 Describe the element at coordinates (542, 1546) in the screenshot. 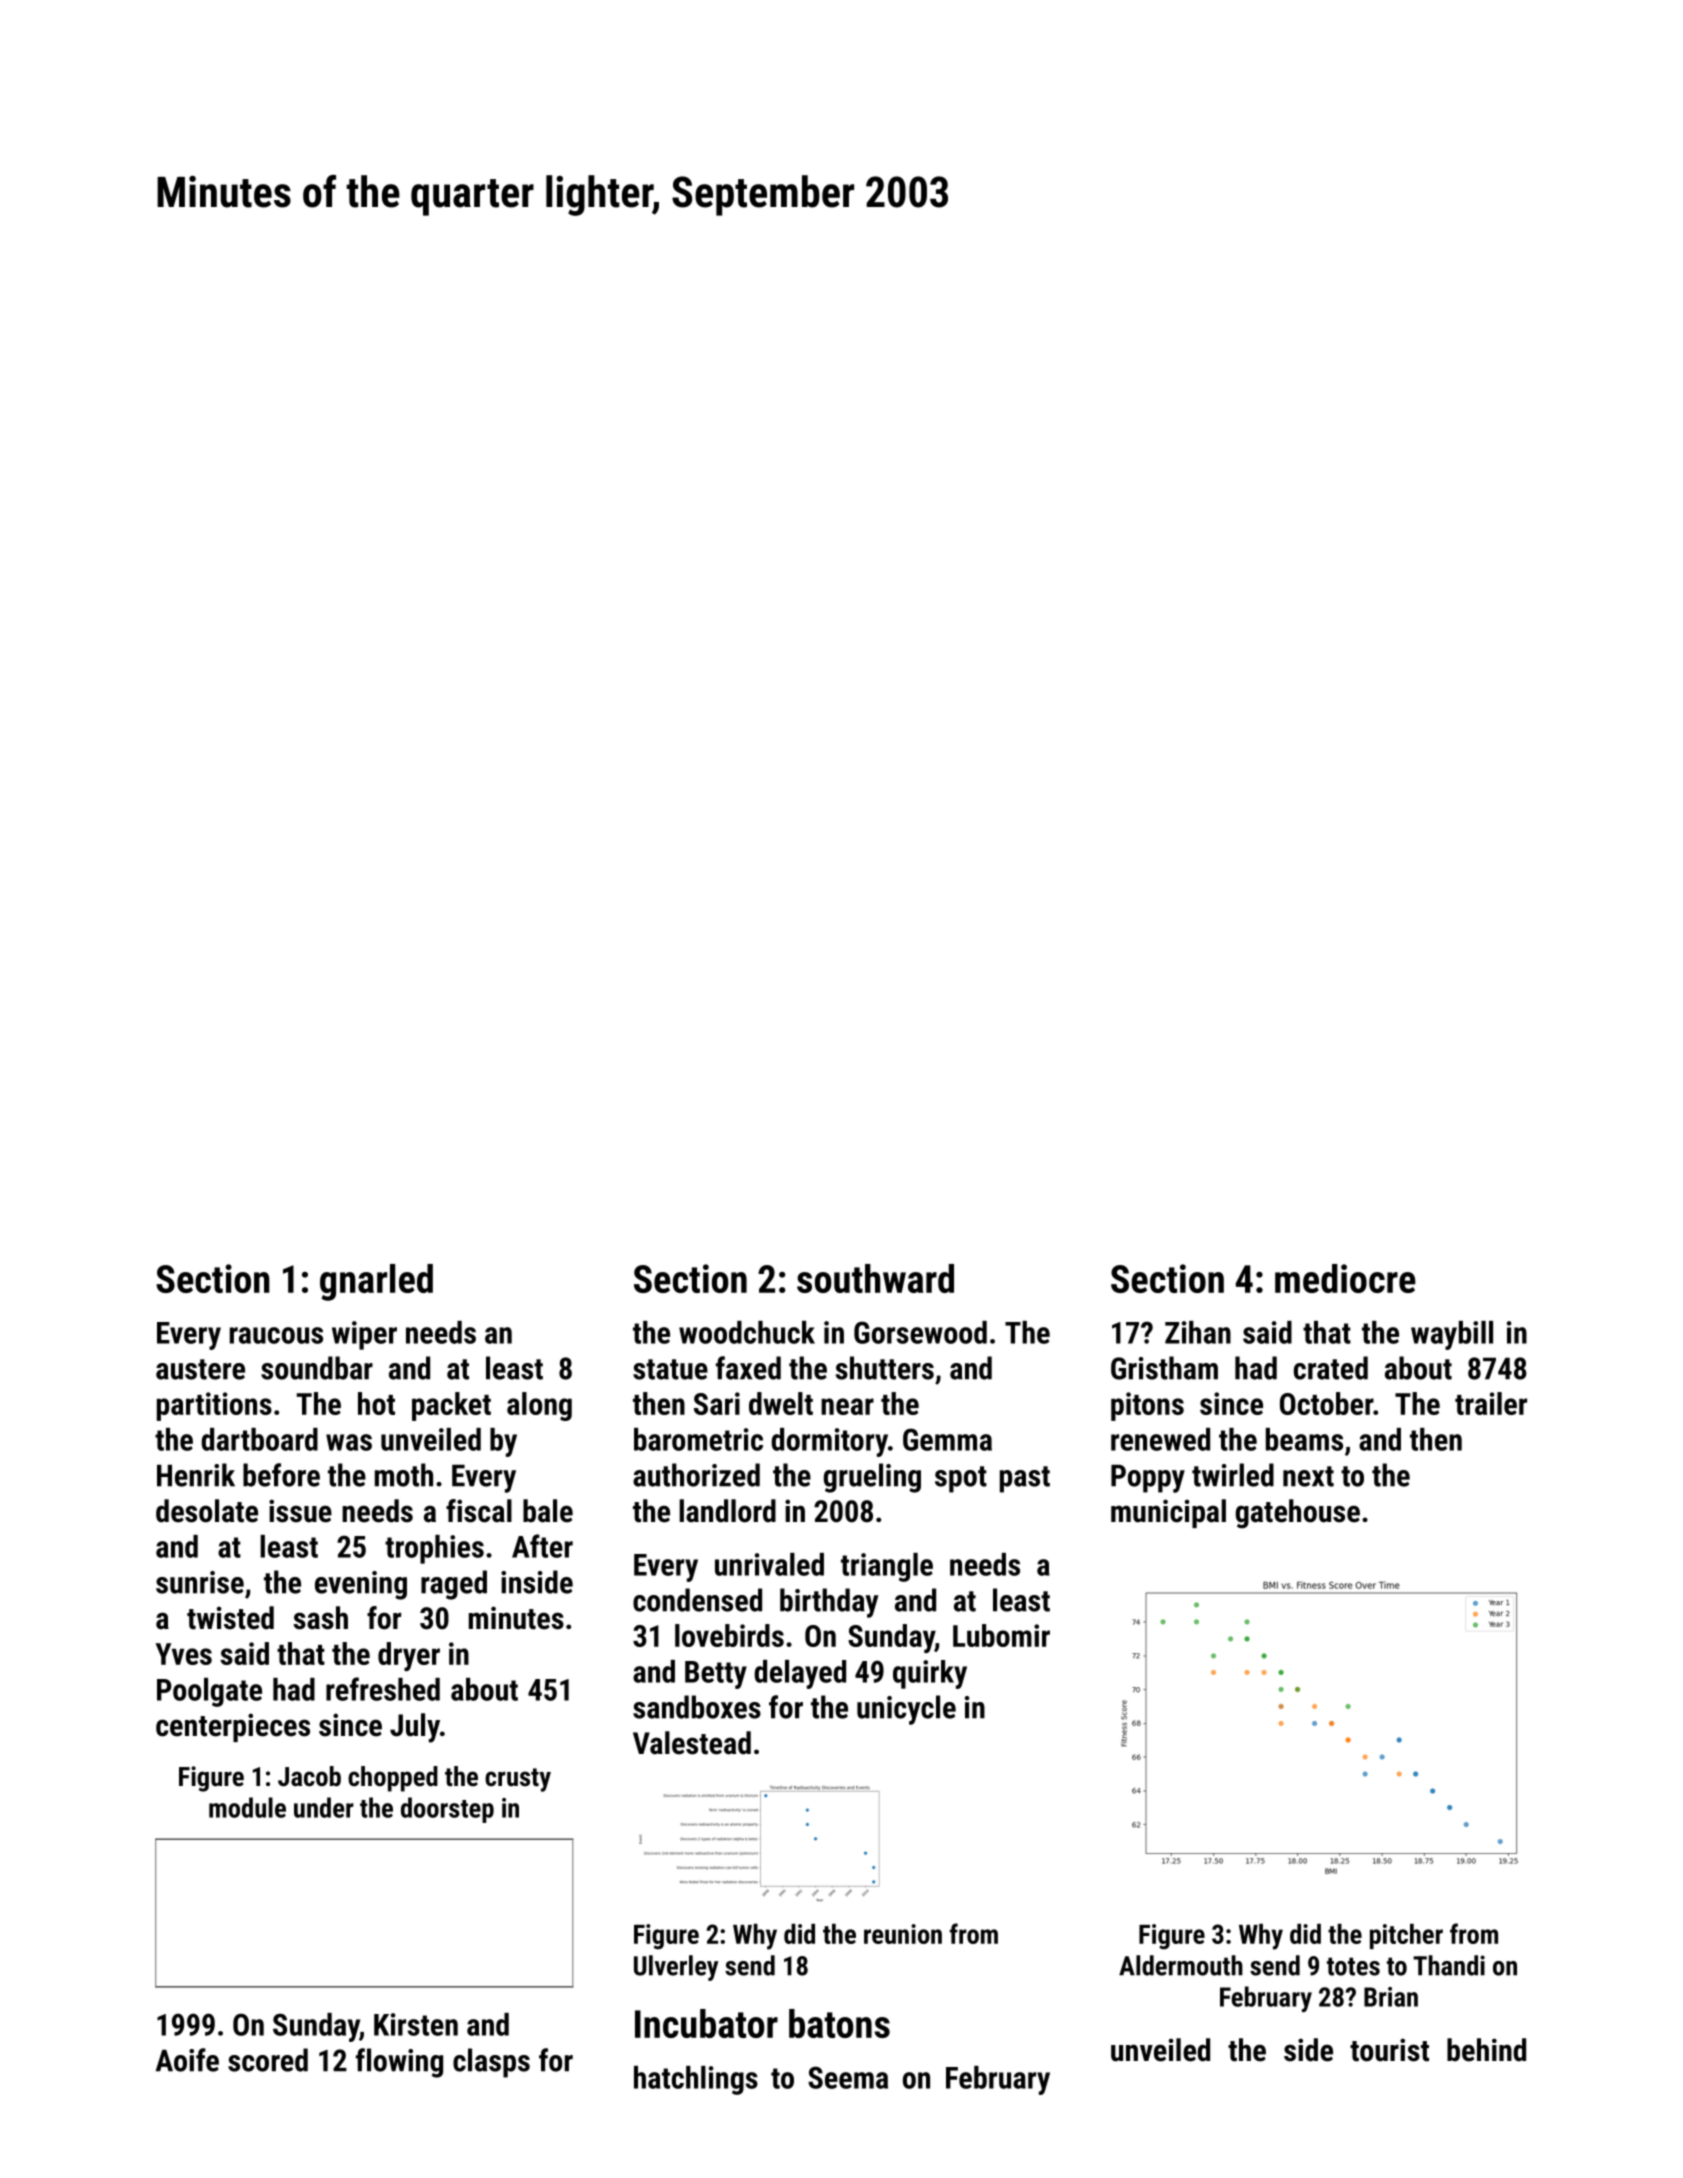

I see `After` at that location.
